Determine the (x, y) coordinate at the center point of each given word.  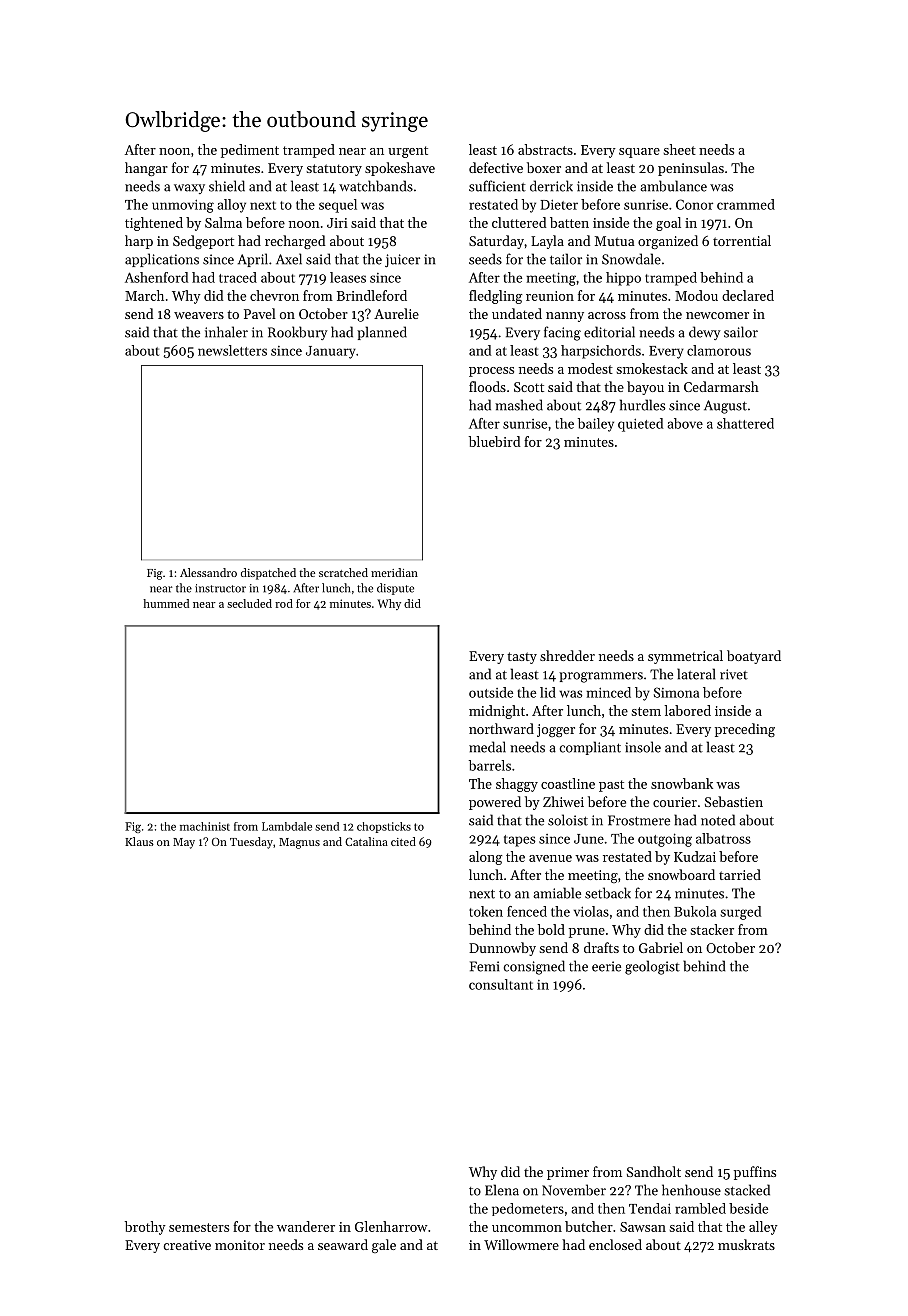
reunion (550, 296)
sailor (741, 332)
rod (284, 603)
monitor (240, 1245)
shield (227, 186)
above (685, 423)
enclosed (615, 1244)
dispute (395, 589)
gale (384, 1246)
